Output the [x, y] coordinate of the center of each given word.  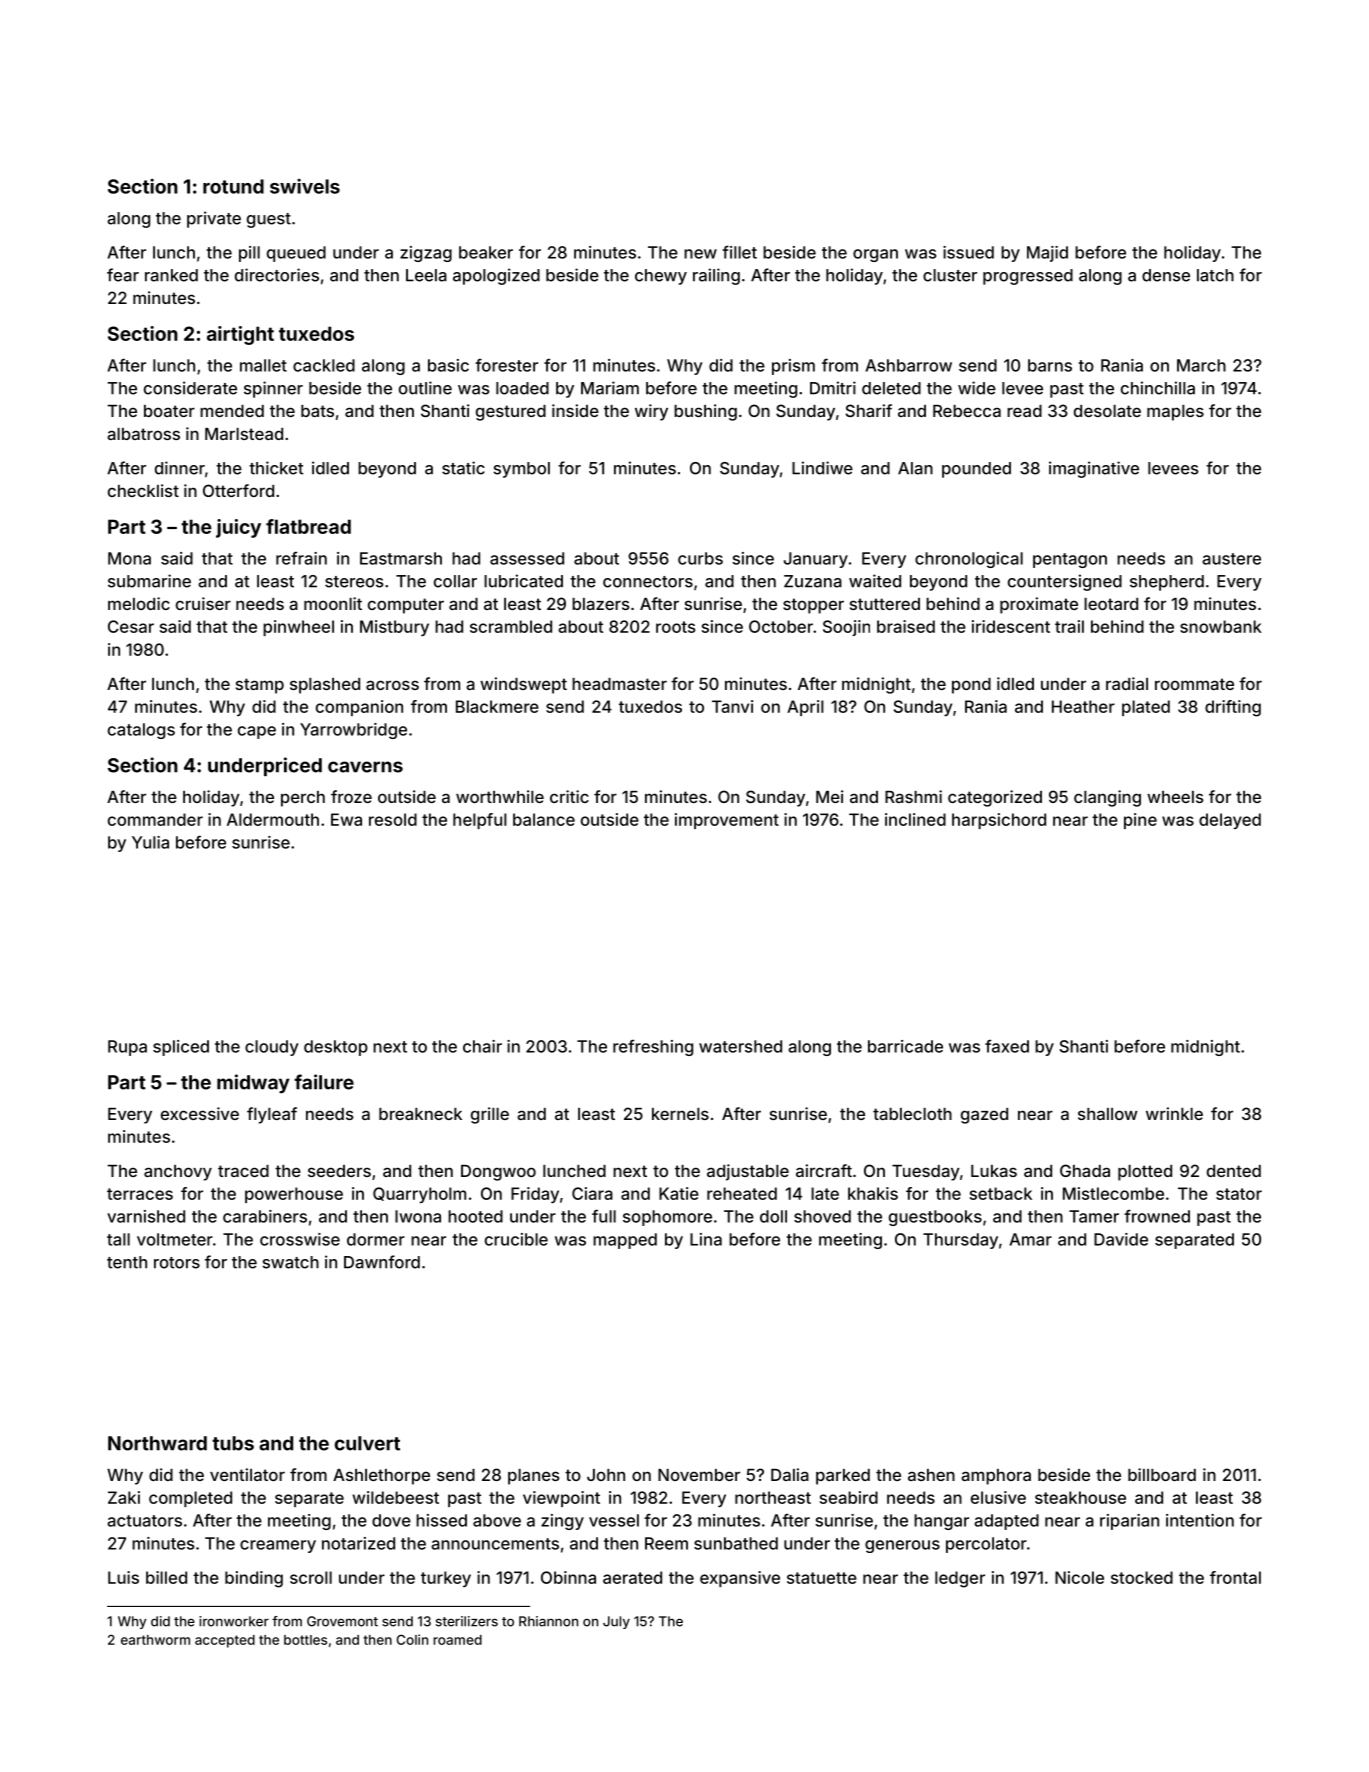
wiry [651, 412]
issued [968, 252]
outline [425, 388]
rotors [177, 1263]
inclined [915, 819]
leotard [1111, 604]
